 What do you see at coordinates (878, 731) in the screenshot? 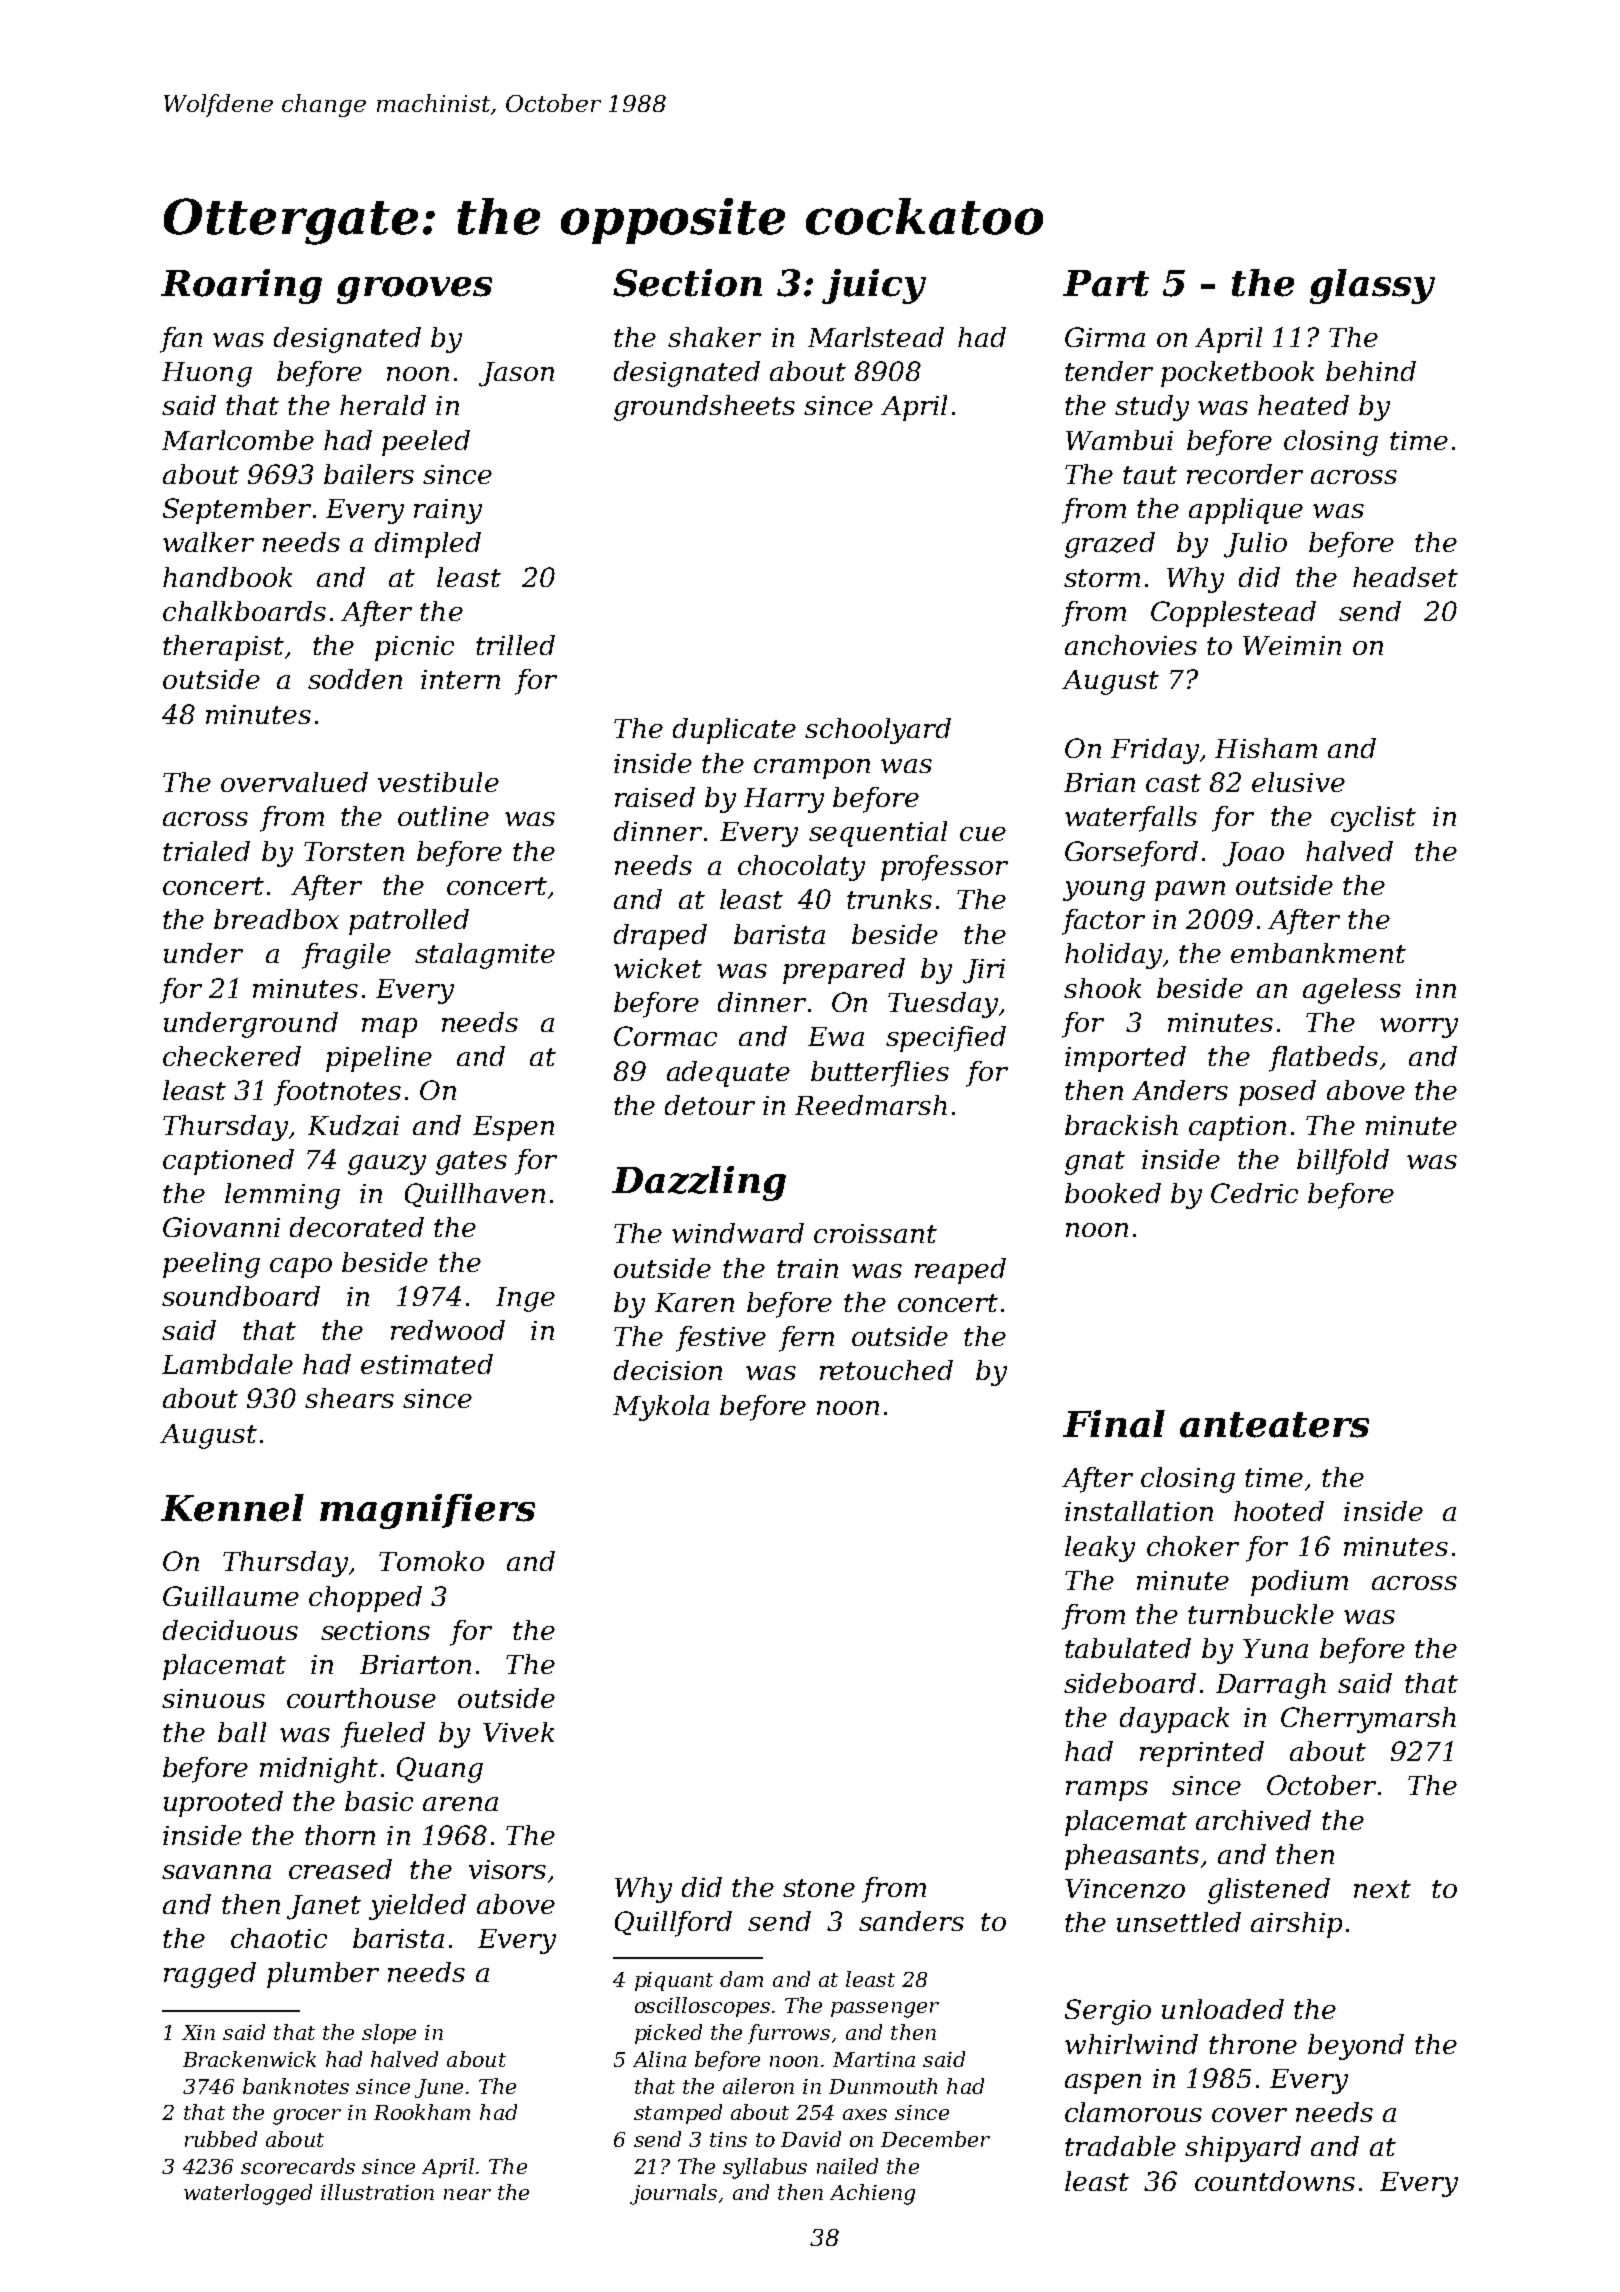
I see `schoolyard` at bounding box center [878, 731].
